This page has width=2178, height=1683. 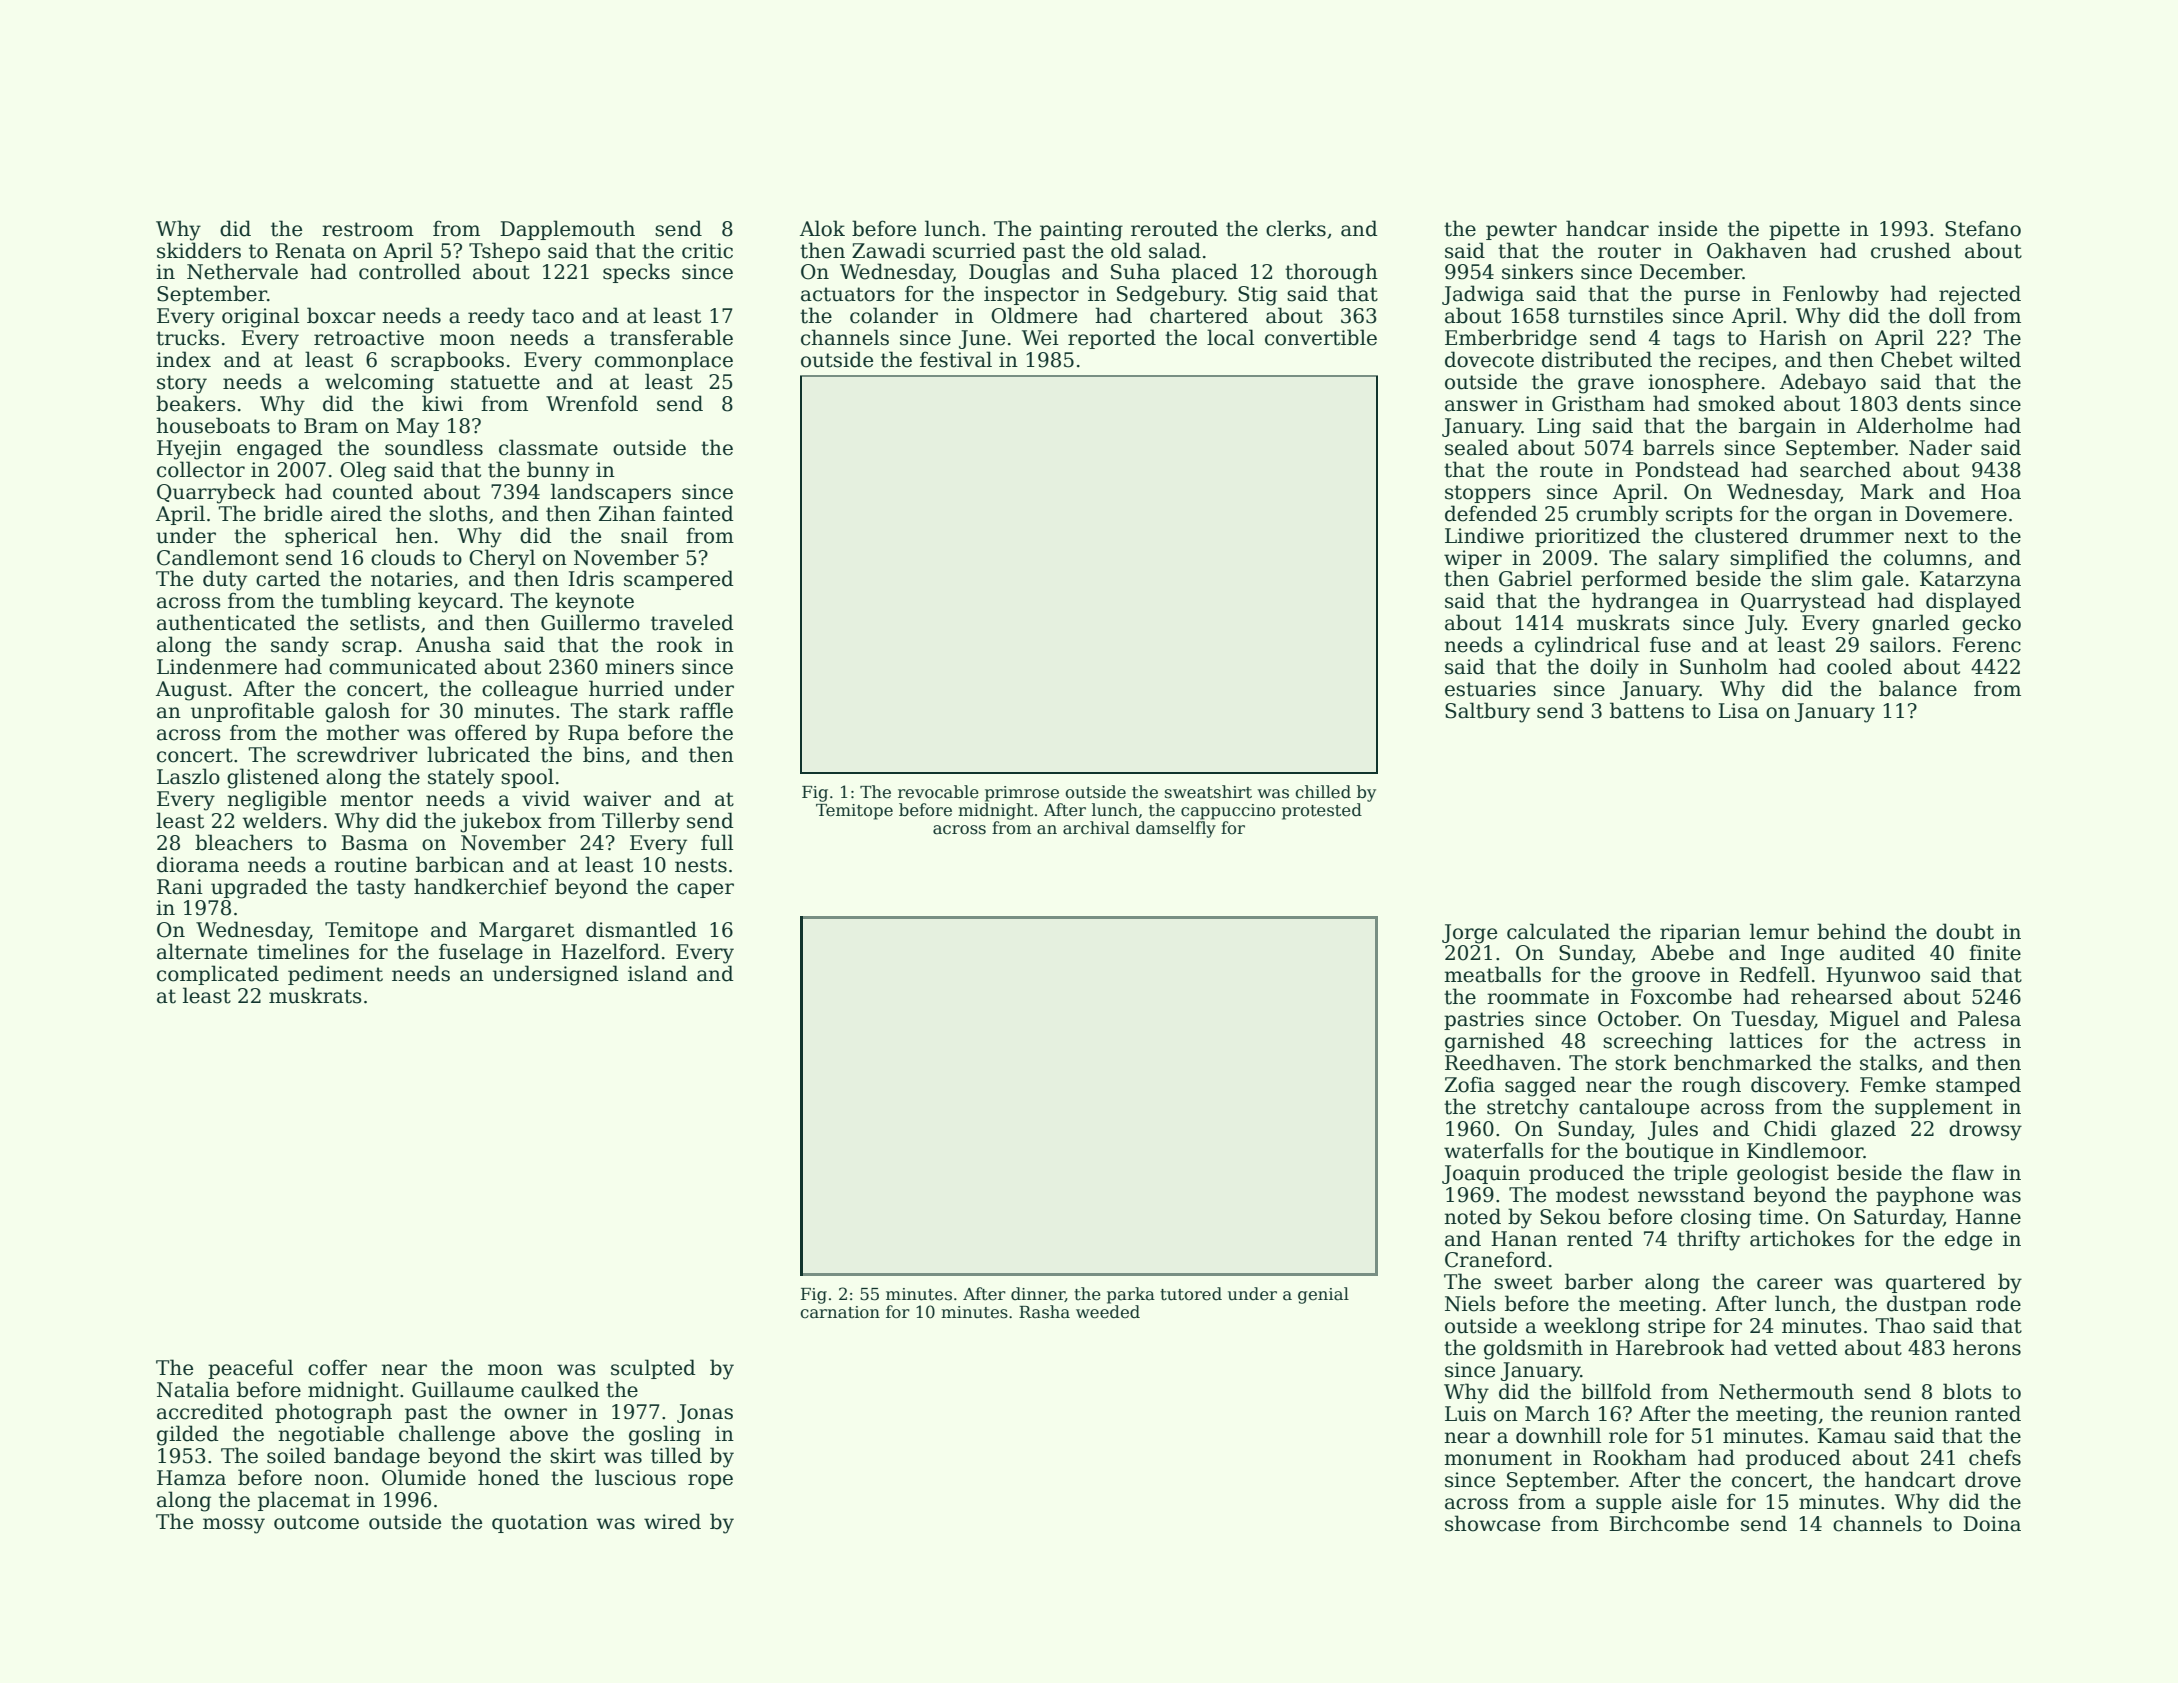 What do you see at coordinates (1738, 711) in the page?
I see `Lisa` at bounding box center [1738, 711].
